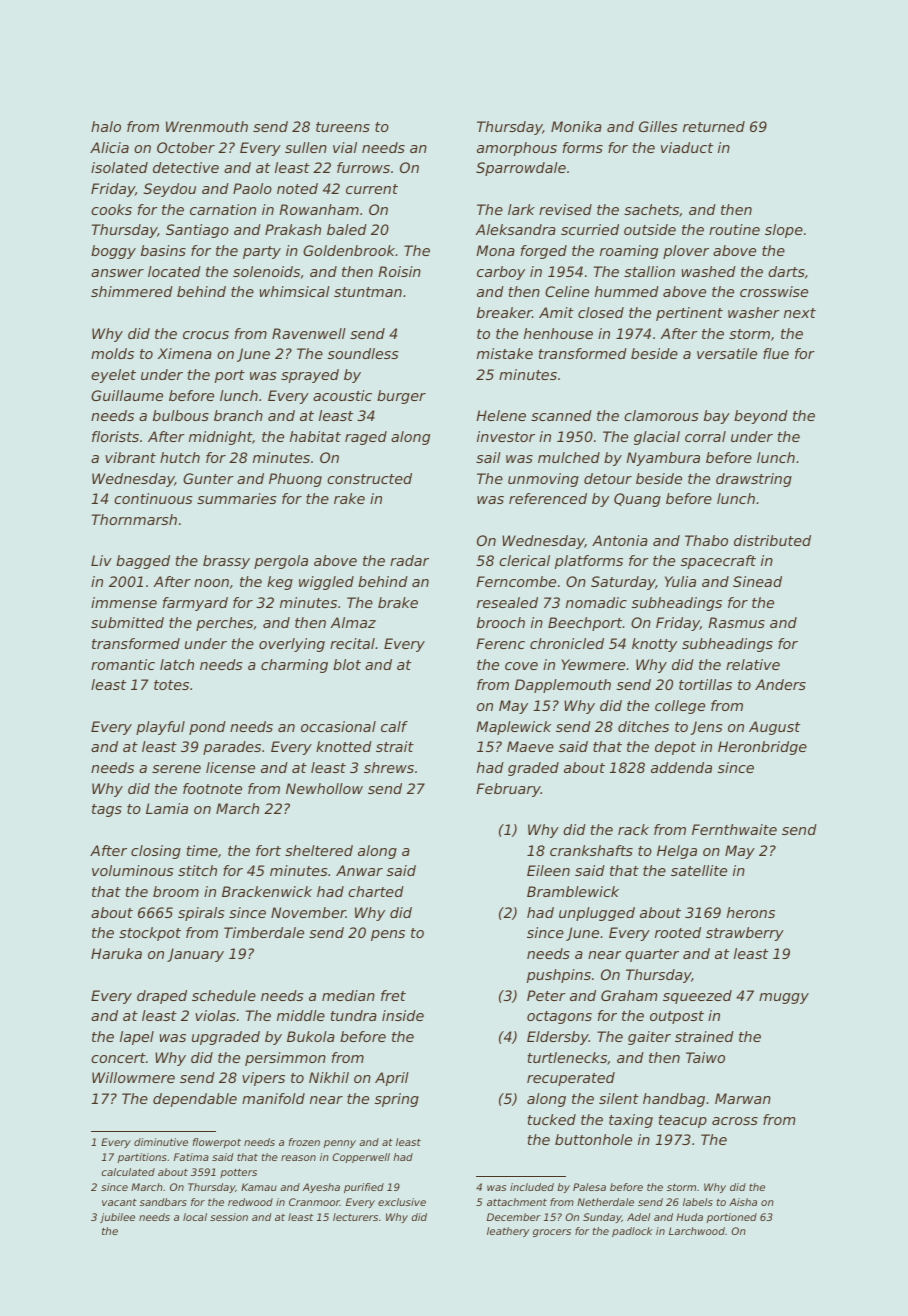 This screenshot has height=1316, width=908. Describe the element at coordinates (185, 353) in the screenshot. I see `Ximena` at that location.
